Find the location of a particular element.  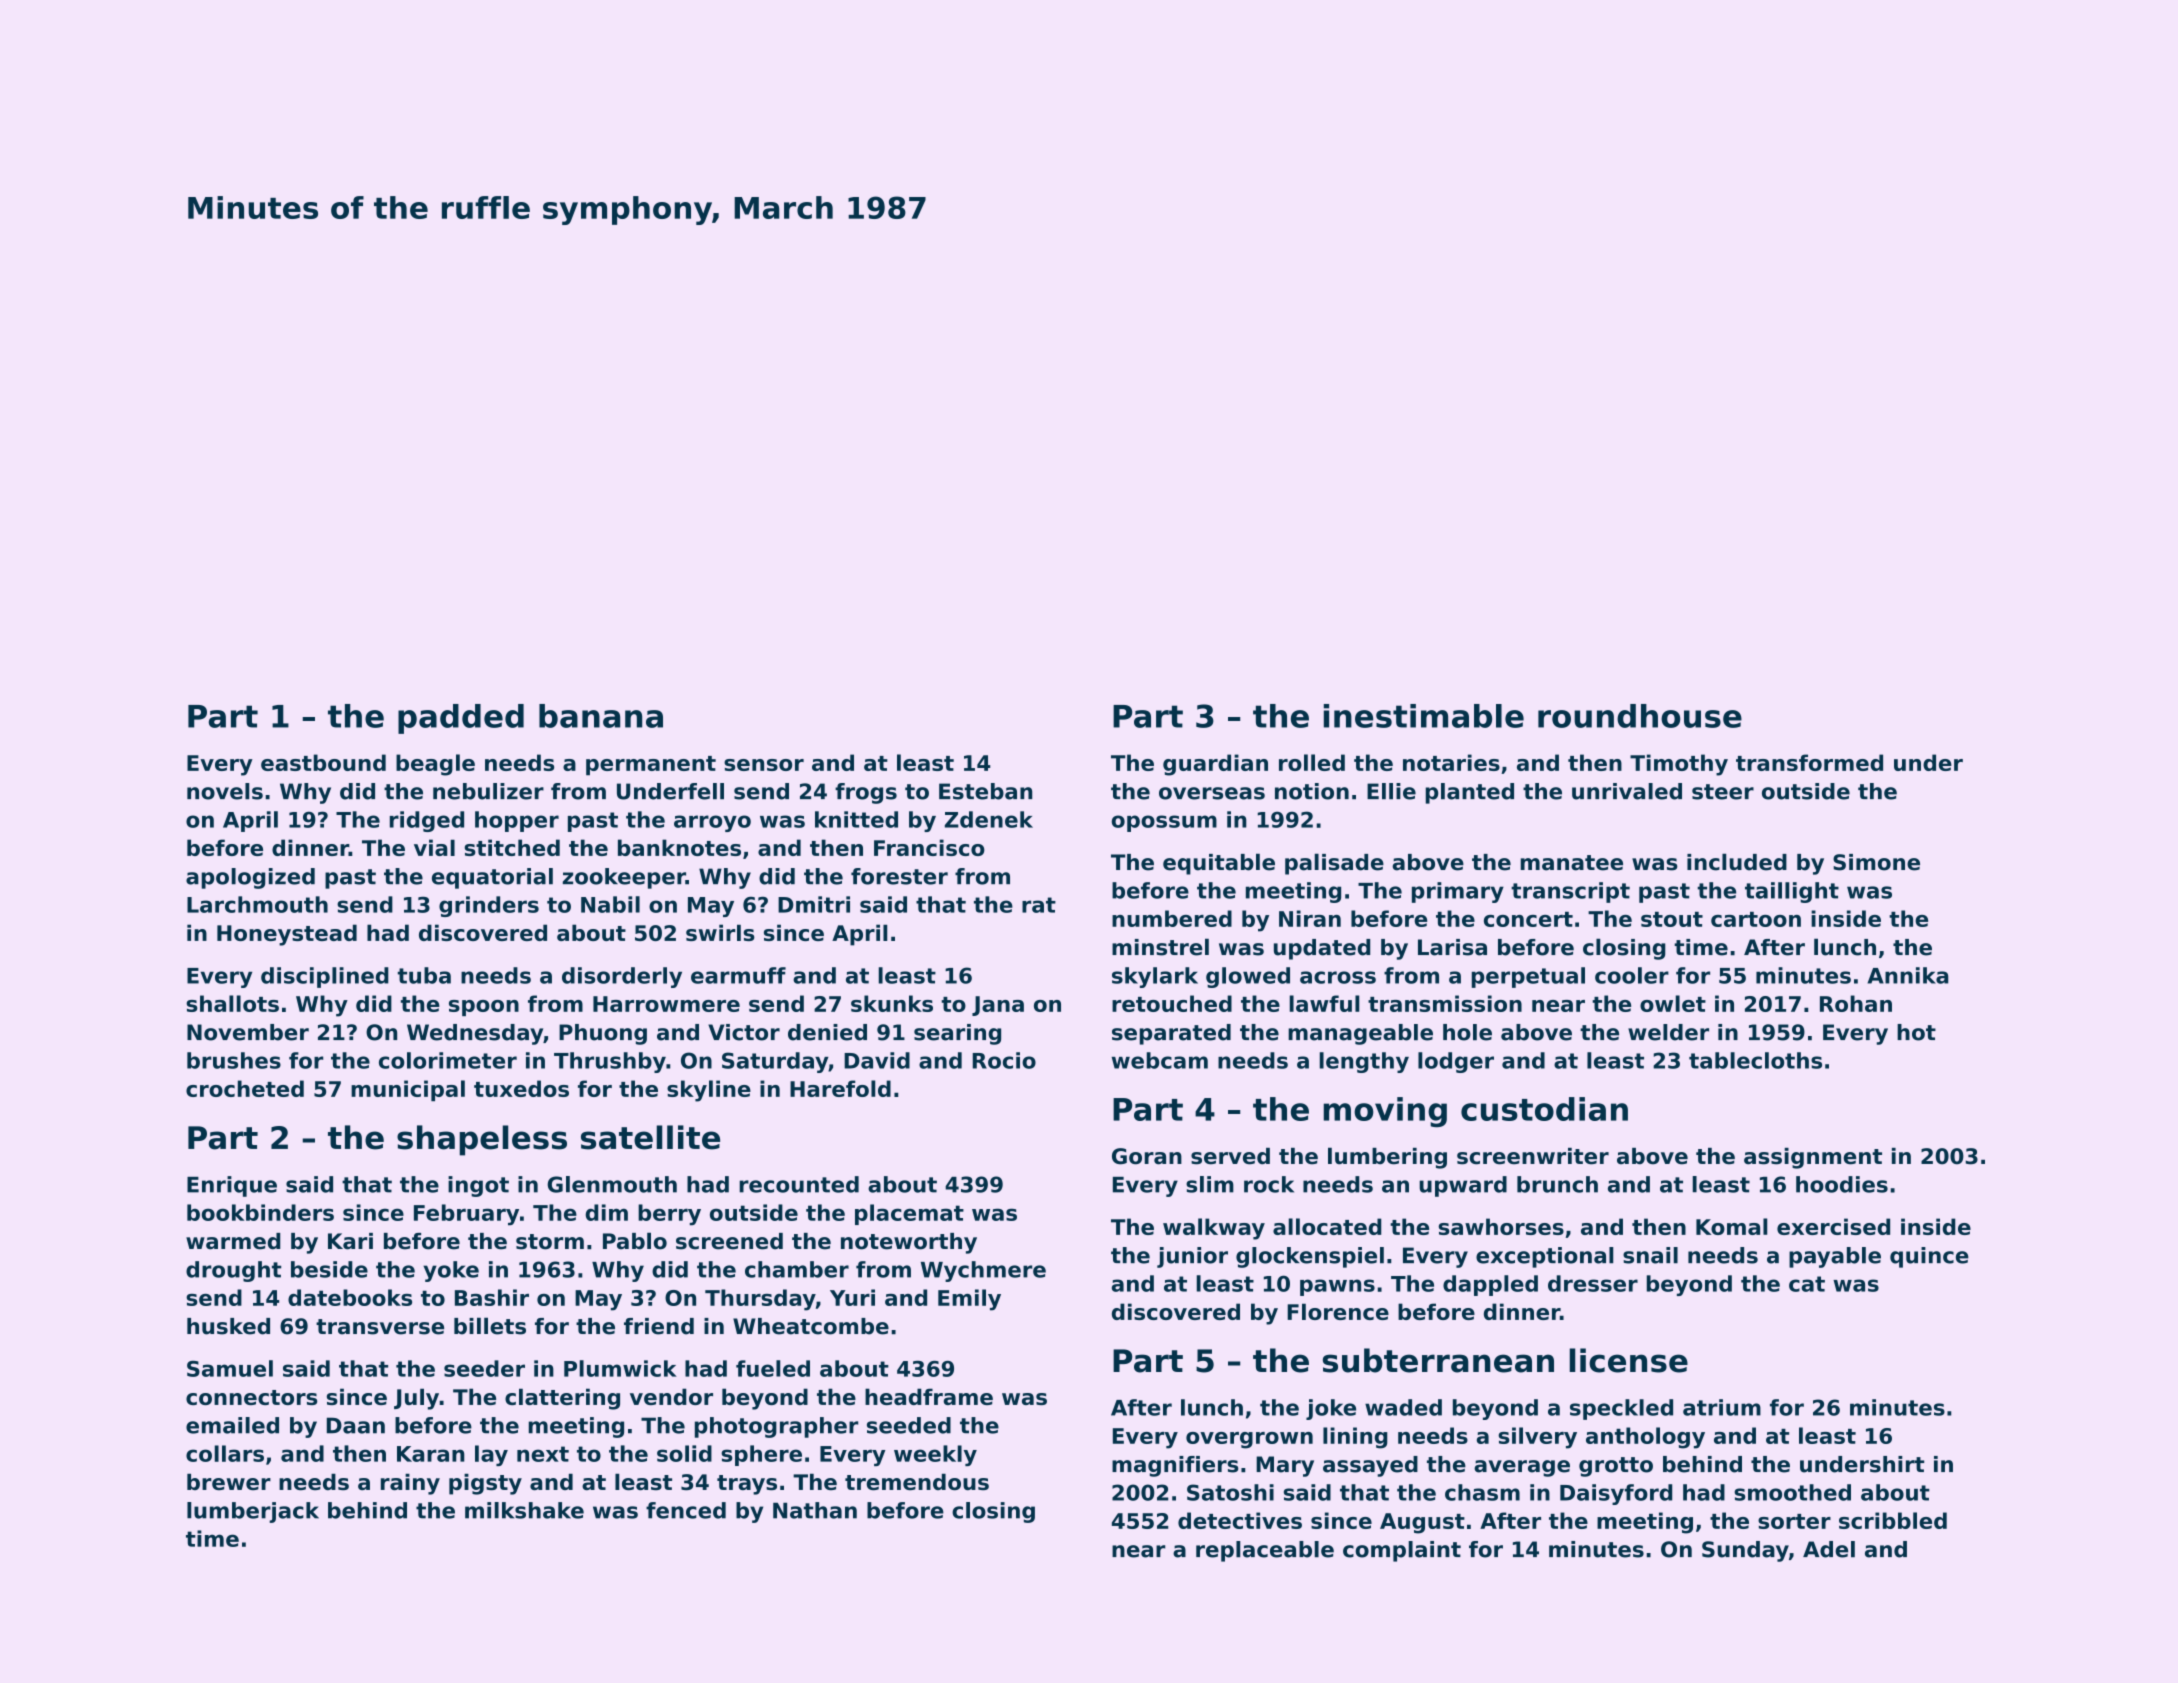

Daisyford is located at coordinates (1616, 1494).
